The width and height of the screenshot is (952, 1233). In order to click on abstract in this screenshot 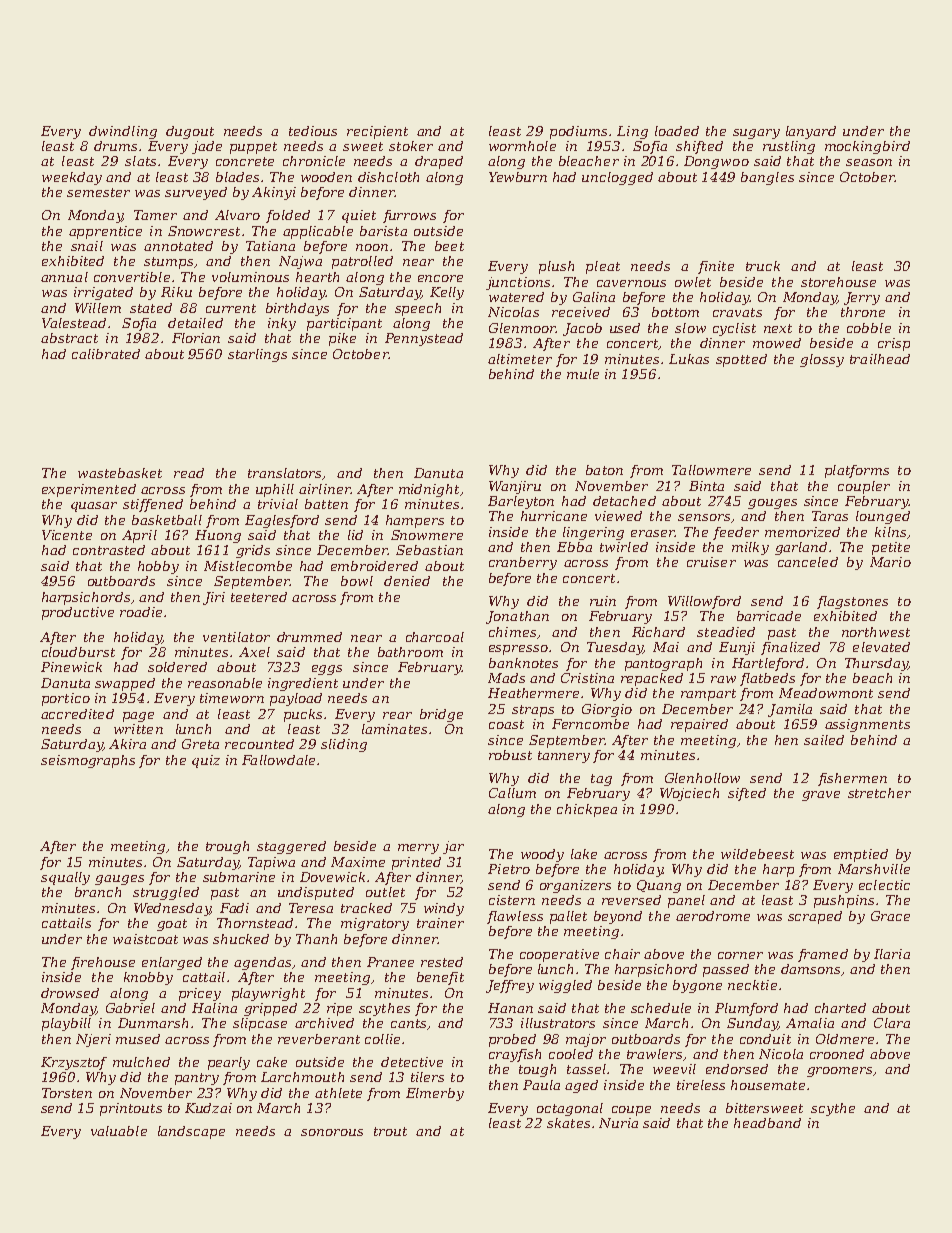, I will do `click(69, 338)`.
